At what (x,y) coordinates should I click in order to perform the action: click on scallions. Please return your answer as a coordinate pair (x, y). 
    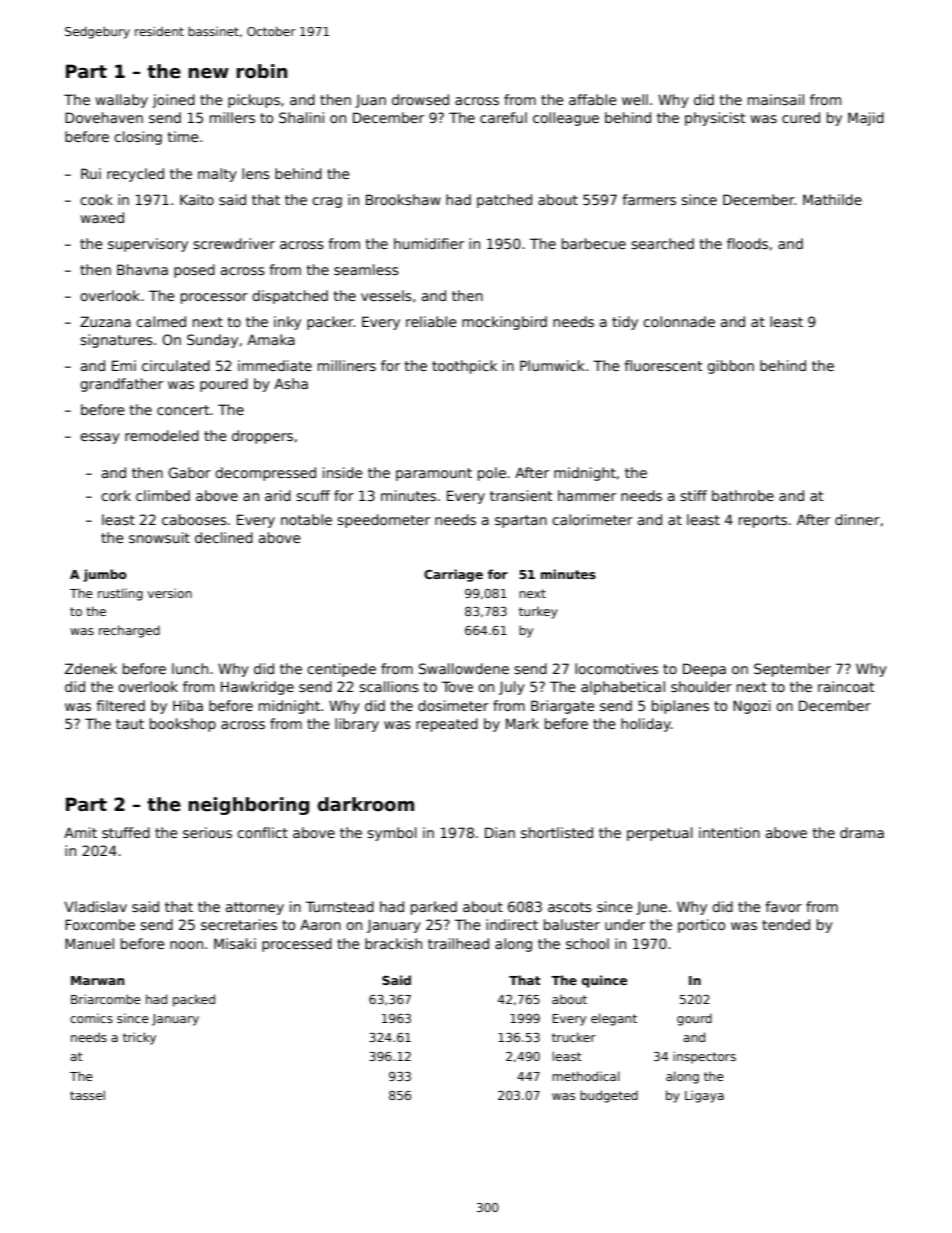
    Looking at the image, I should click on (389, 686).
